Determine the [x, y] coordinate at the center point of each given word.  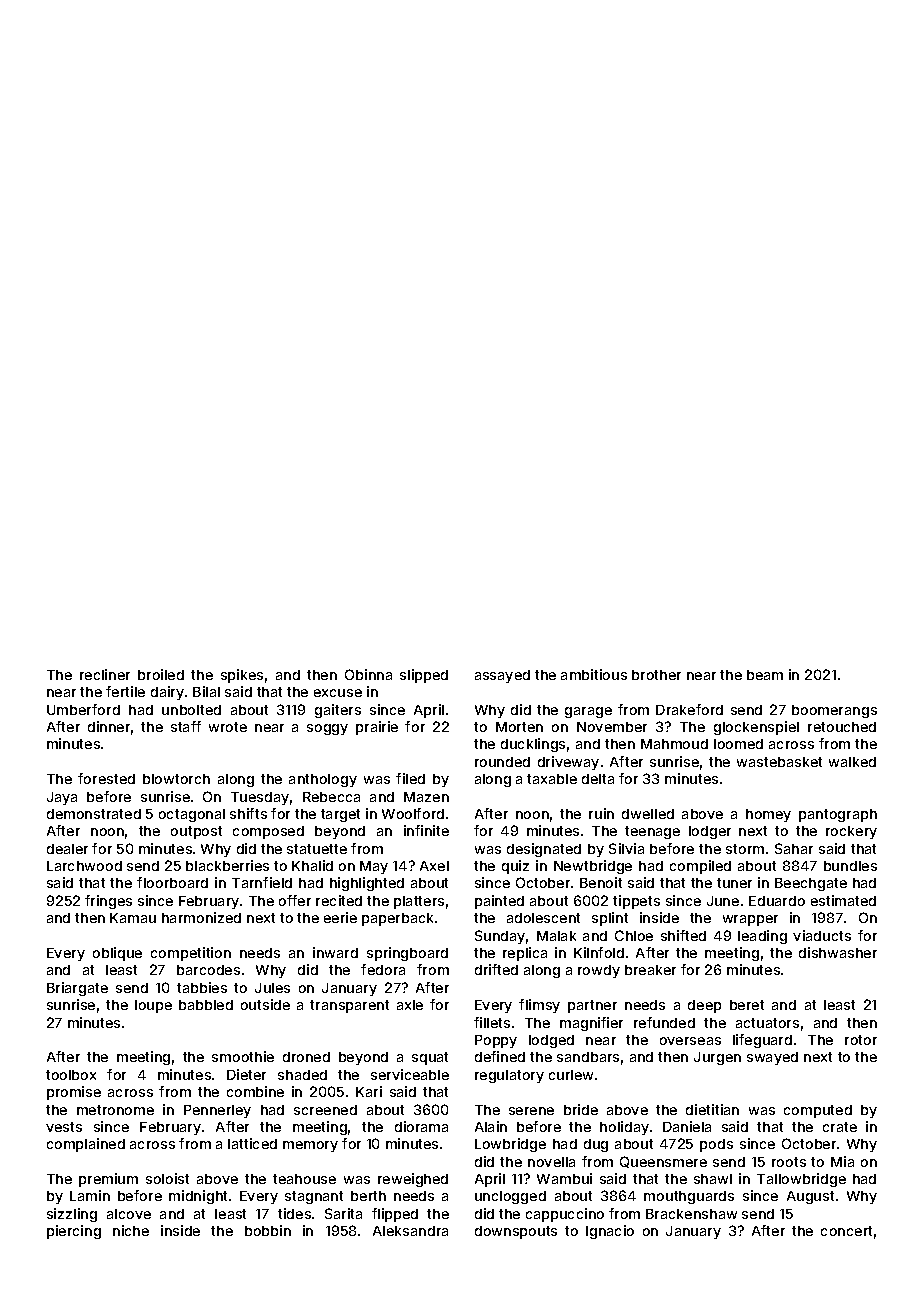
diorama [421, 1126]
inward [335, 952]
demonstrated [94, 814]
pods [716, 1145]
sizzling [72, 1215]
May [374, 867]
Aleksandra [410, 1231]
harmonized [201, 917]
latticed [252, 1143]
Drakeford [689, 709]
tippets [636, 902]
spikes [242, 676]
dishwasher [838, 952]
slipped [424, 676]
